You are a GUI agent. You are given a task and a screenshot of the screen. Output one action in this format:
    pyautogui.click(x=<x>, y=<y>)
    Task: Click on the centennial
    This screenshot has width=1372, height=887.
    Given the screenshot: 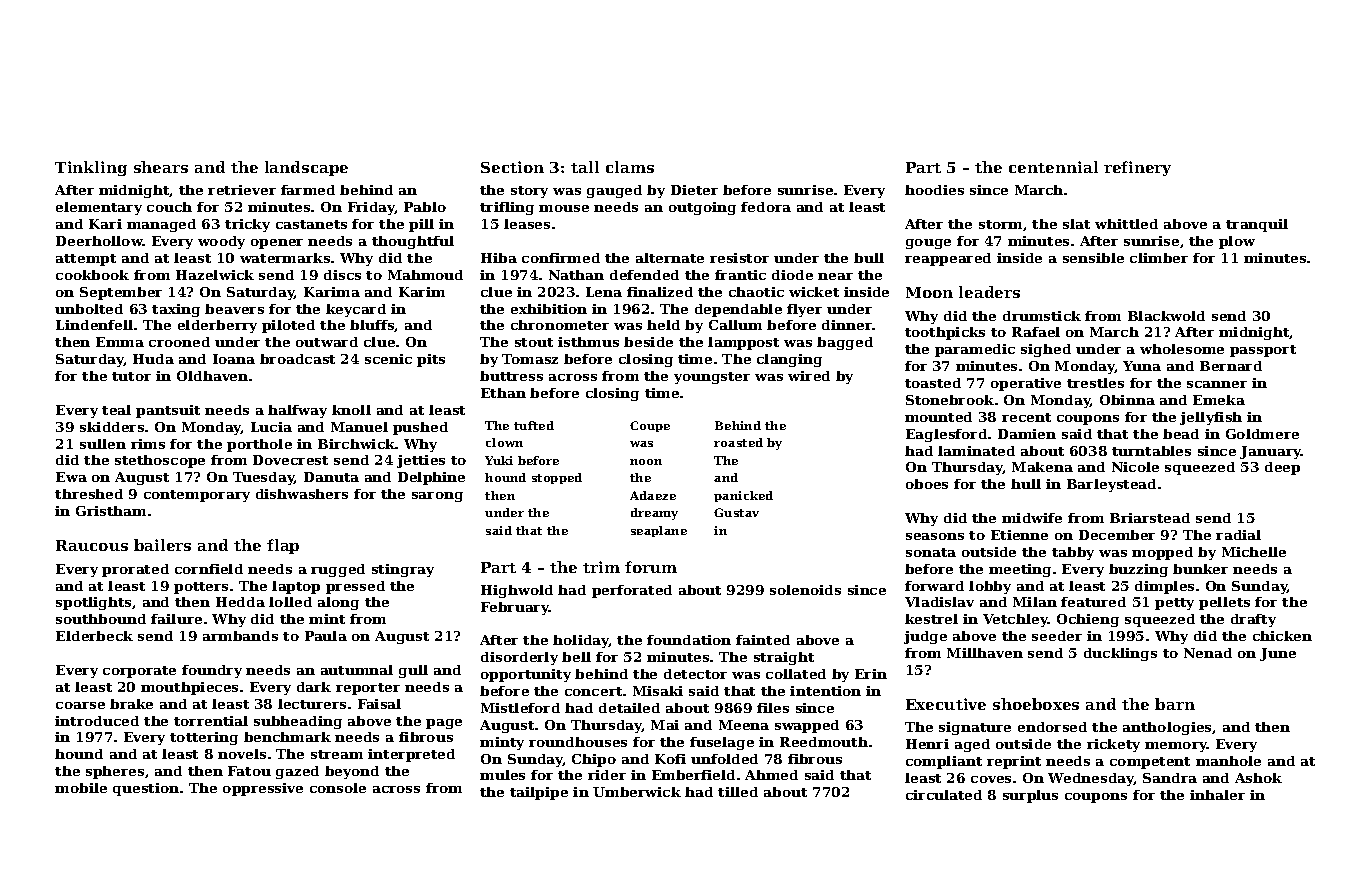 What is the action you would take?
    pyautogui.click(x=1053, y=167)
